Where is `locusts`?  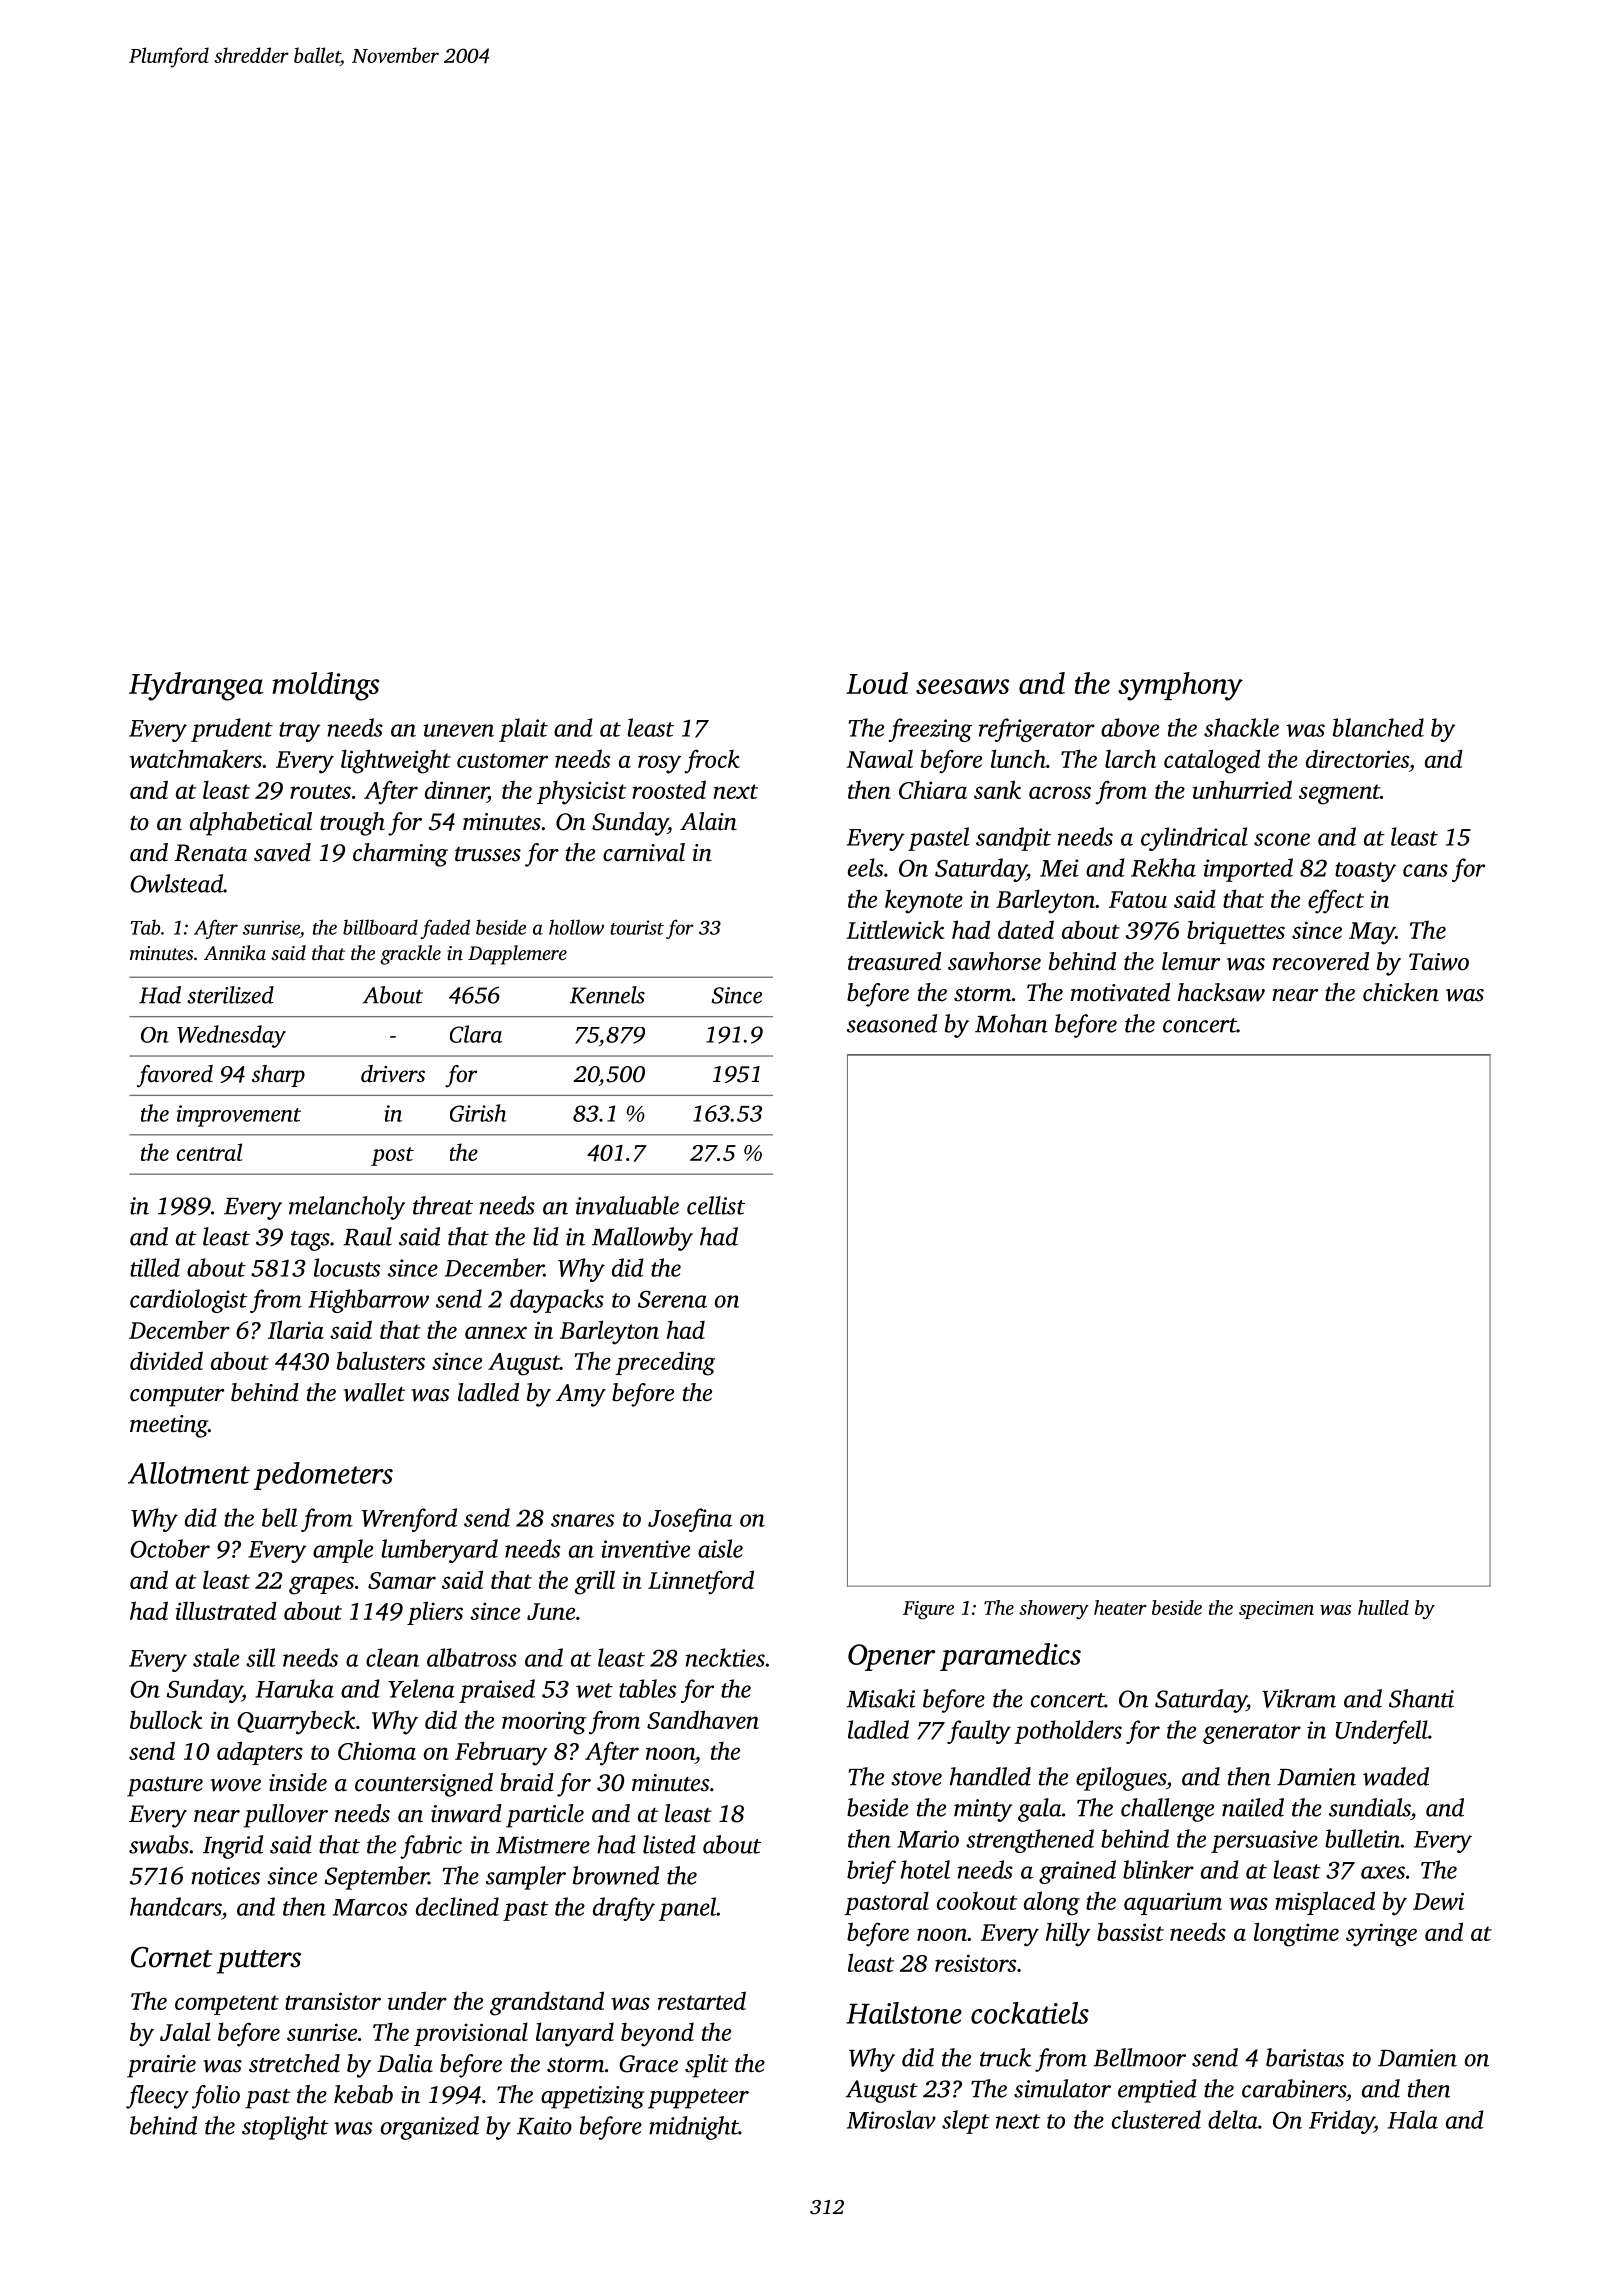
locusts is located at coordinates (347, 1267).
